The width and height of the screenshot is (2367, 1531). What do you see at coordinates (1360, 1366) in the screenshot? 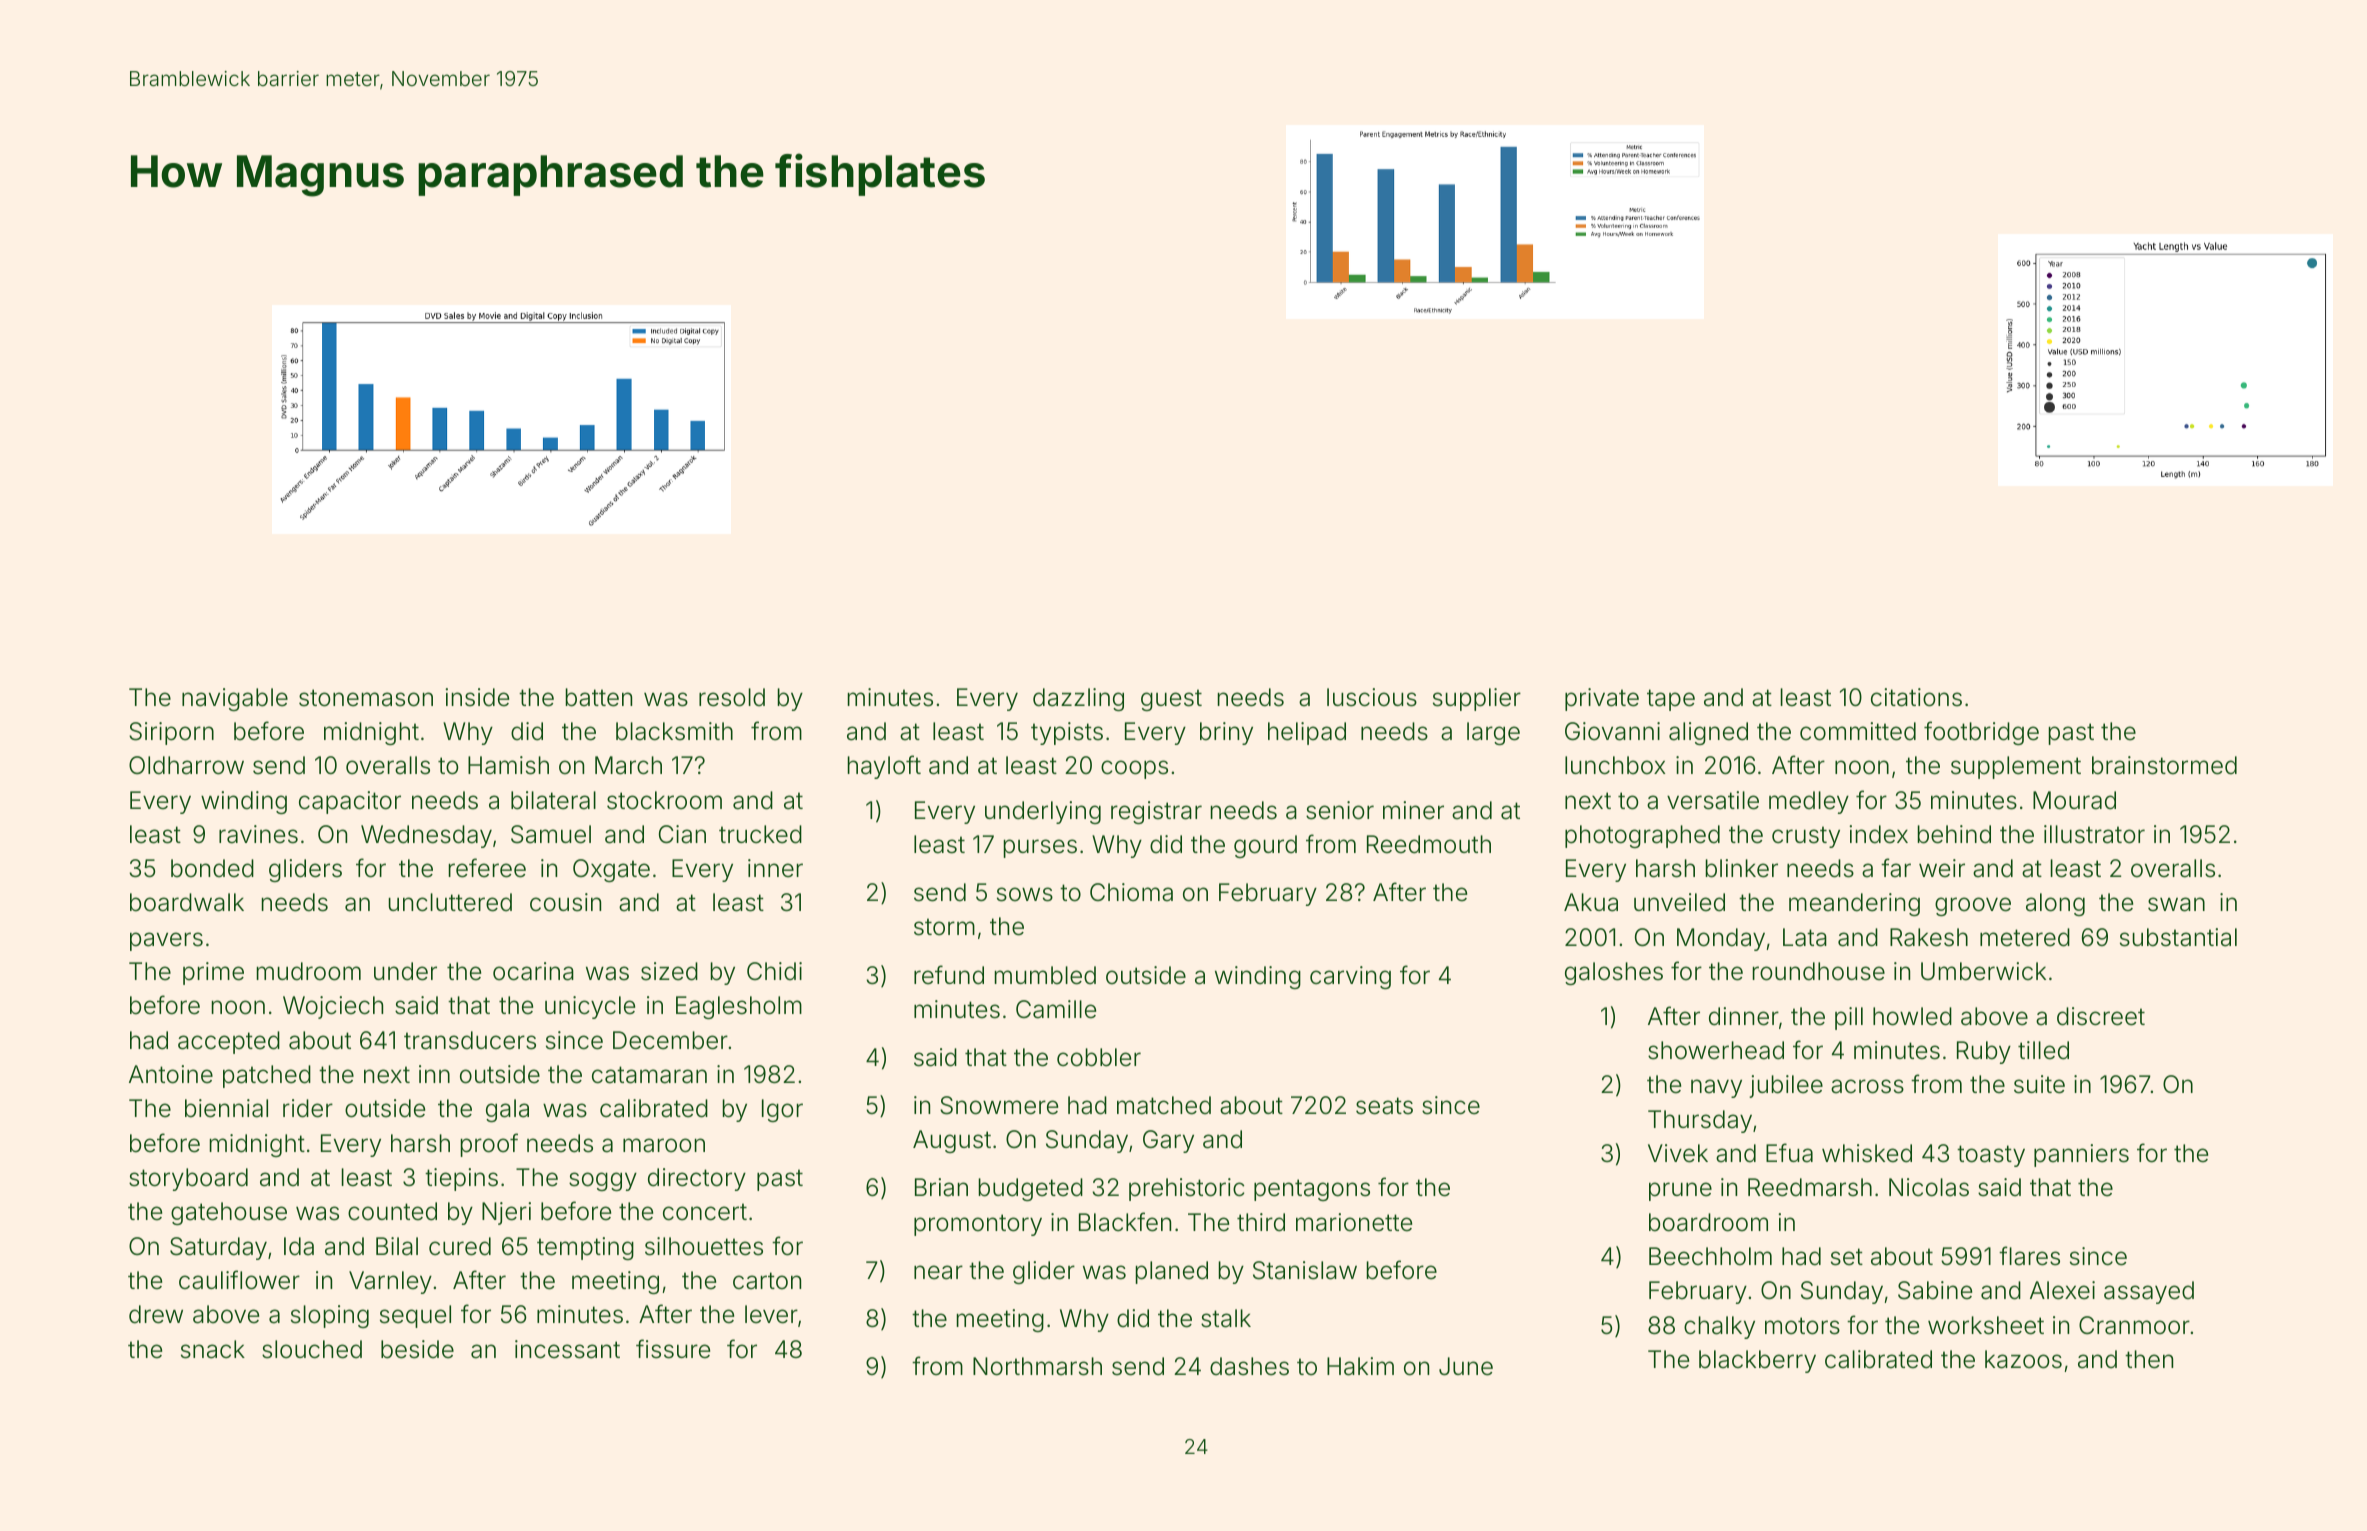
I see `Hakim` at bounding box center [1360, 1366].
